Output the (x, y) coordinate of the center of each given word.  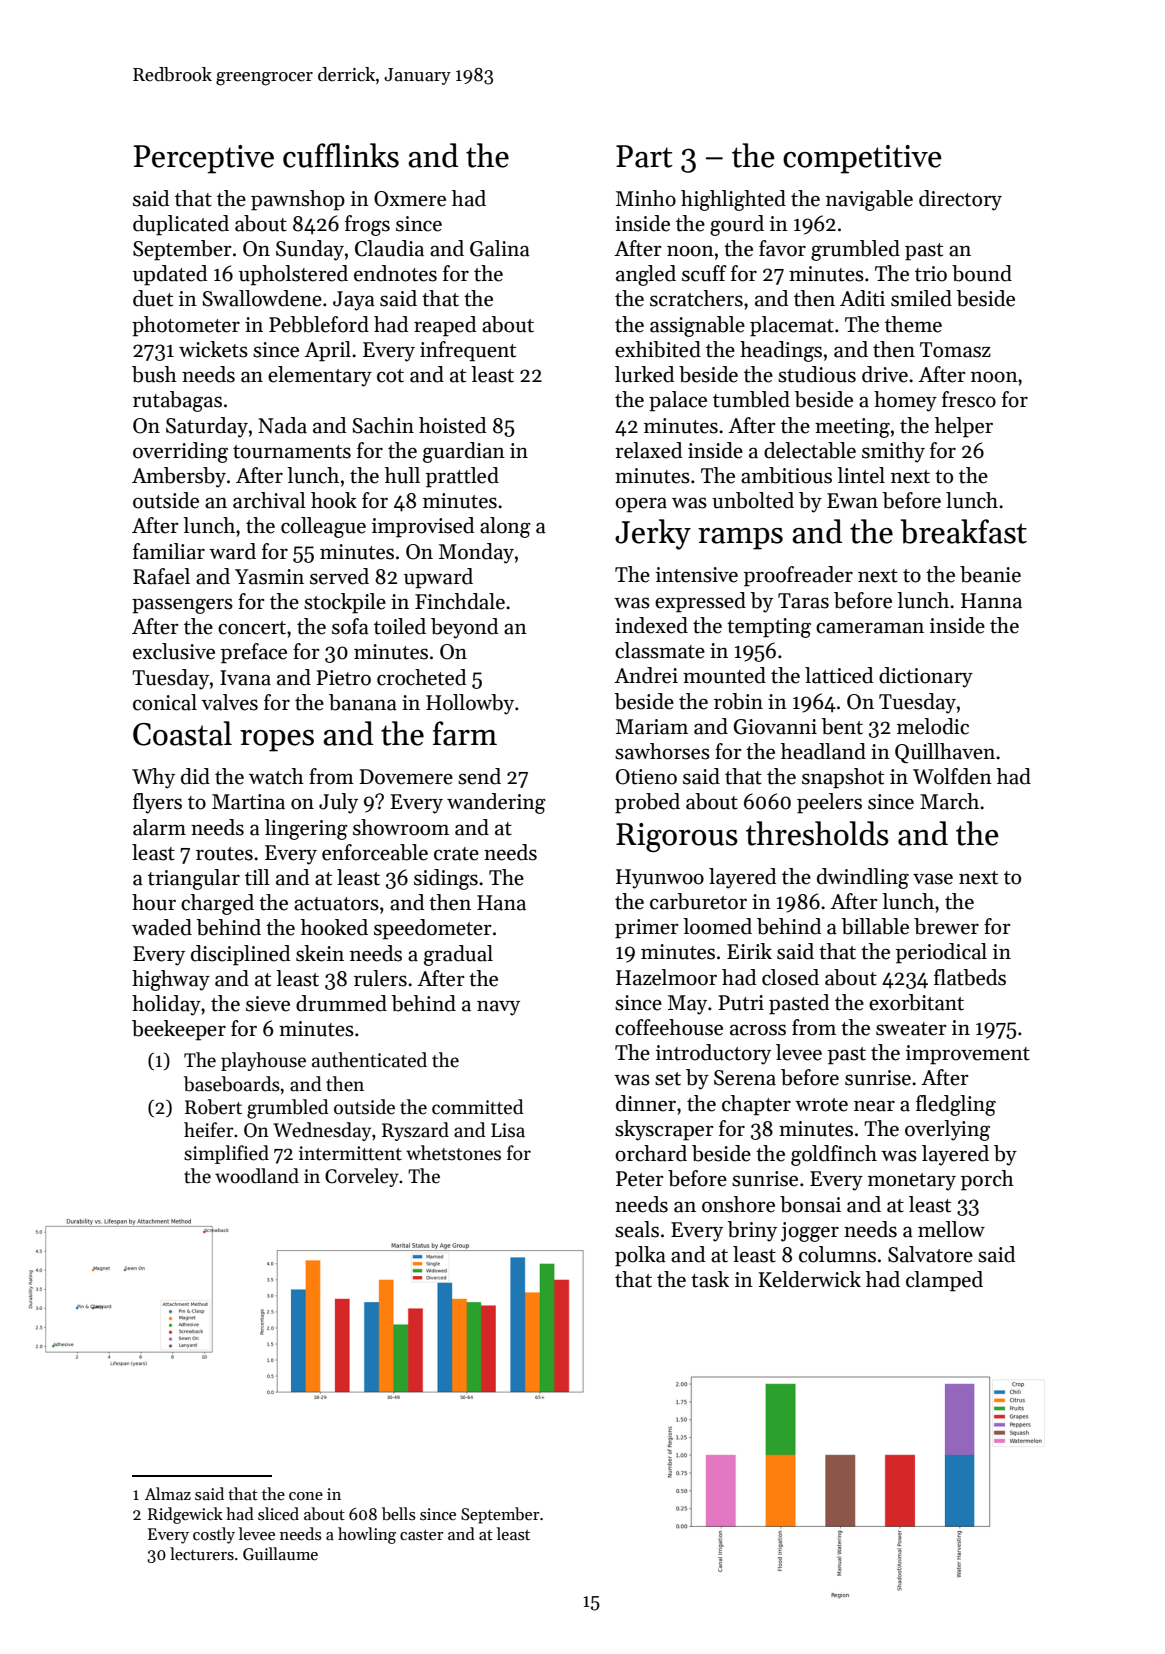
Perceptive (204, 159)
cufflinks (341, 155)
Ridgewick (185, 1515)
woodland (257, 1176)
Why (153, 778)
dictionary (926, 677)
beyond (464, 628)
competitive (862, 159)
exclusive (174, 651)
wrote (821, 1105)
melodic (933, 726)
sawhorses (662, 751)
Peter (640, 1179)
